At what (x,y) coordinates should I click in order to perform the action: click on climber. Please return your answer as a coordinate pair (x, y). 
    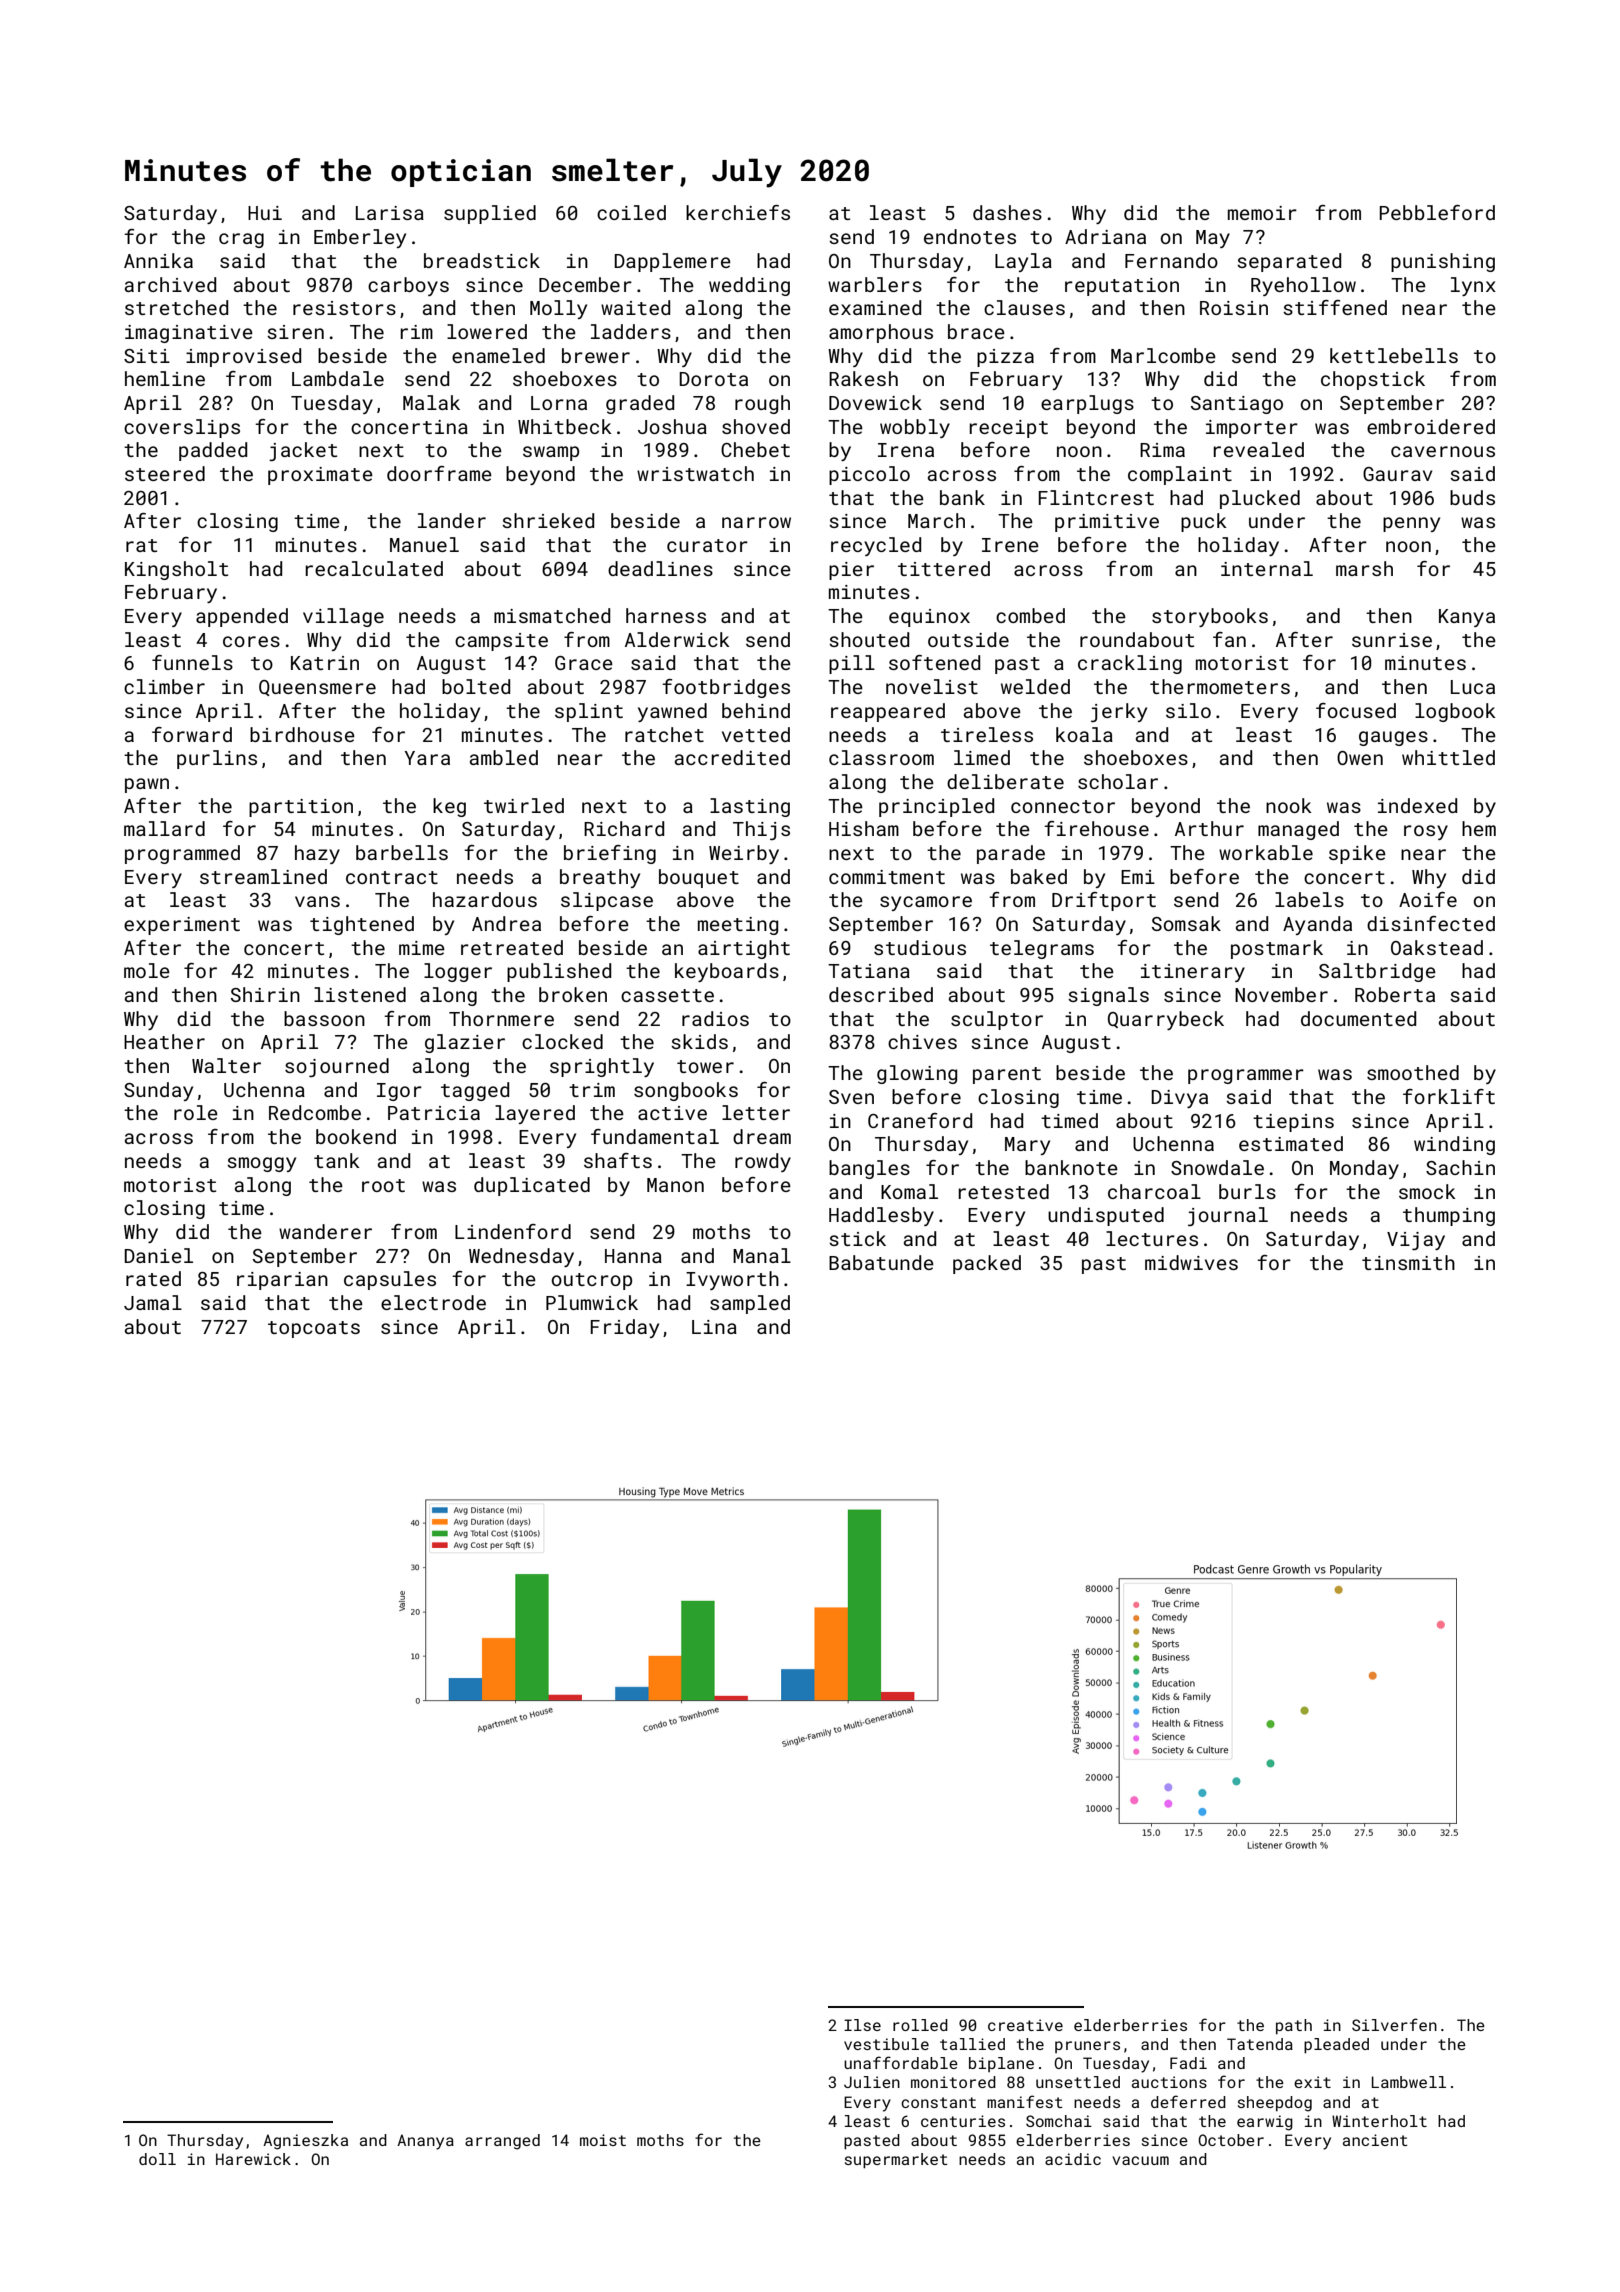
    Looking at the image, I should click on (164, 686).
